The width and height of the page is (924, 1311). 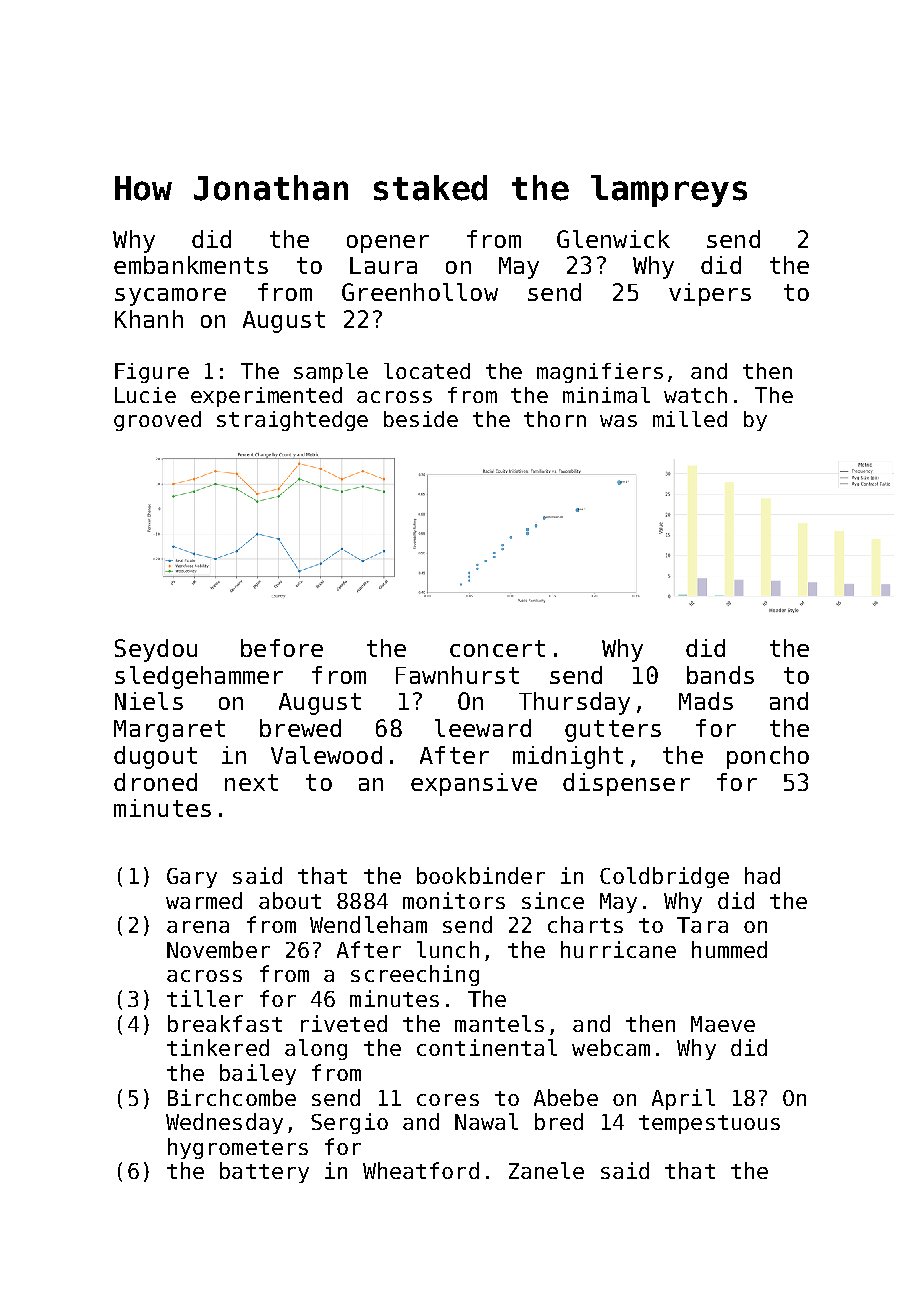 I want to click on embankments, so click(x=191, y=265).
